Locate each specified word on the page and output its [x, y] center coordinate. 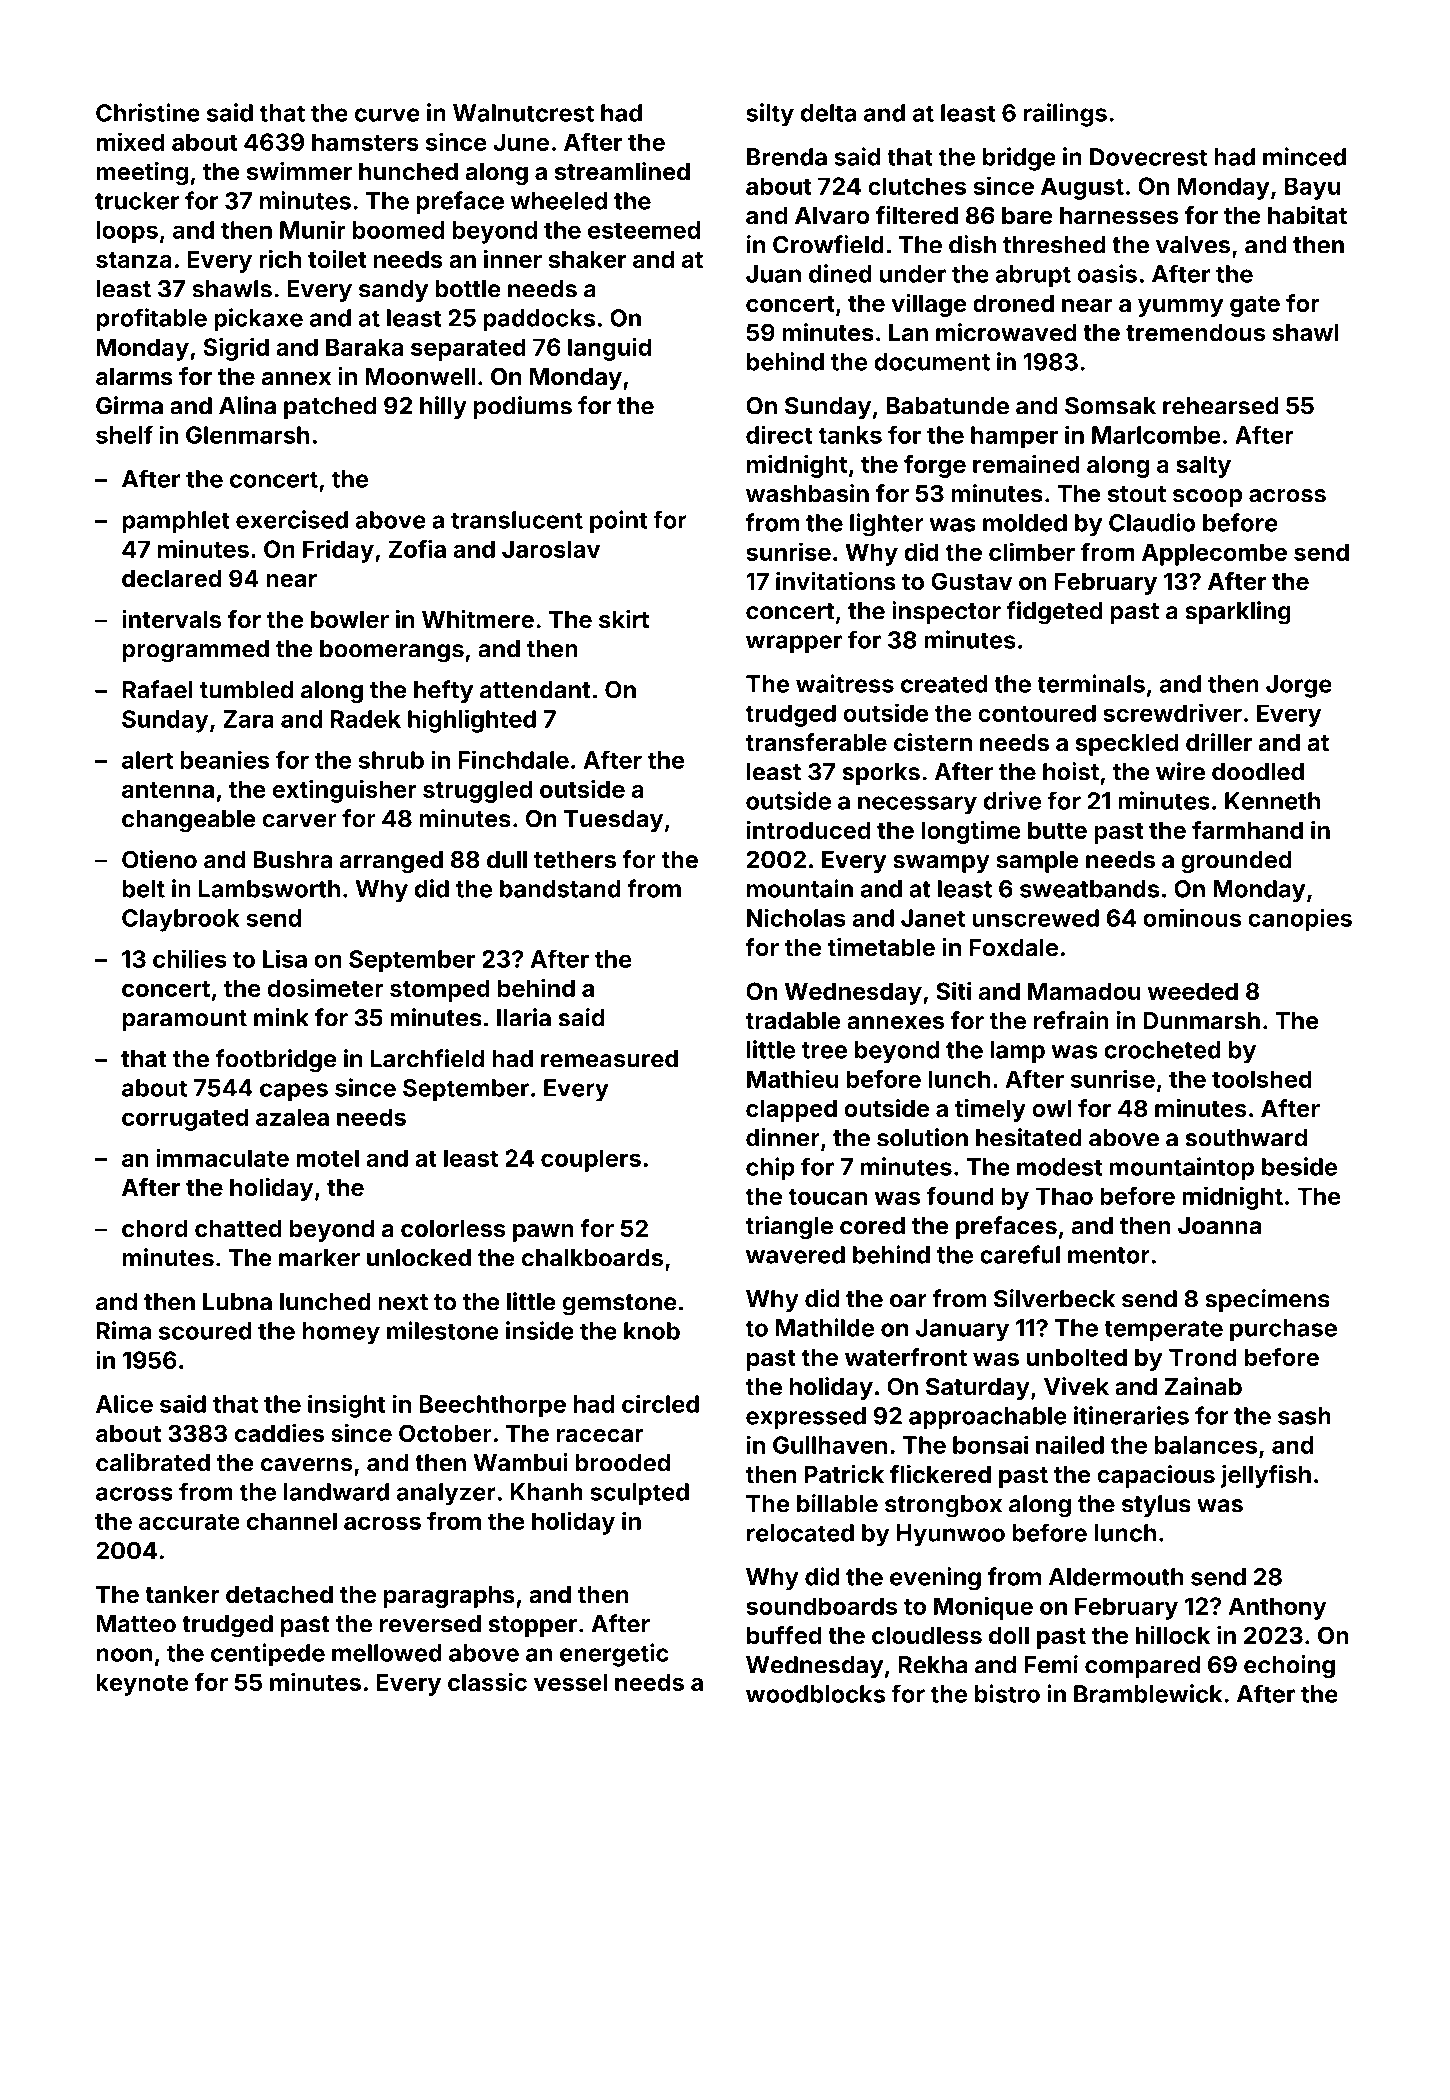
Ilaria [524, 1017]
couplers [591, 1160]
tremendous [1195, 333]
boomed [399, 230]
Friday [338, 551]
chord [155, 1228]
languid [609, 349]
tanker [182, 1594]
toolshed [1262, 1079]
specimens [1267, 1300]
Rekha [932, 1665]
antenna [168, 790]
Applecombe [1214, 554]
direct [779, 434]
